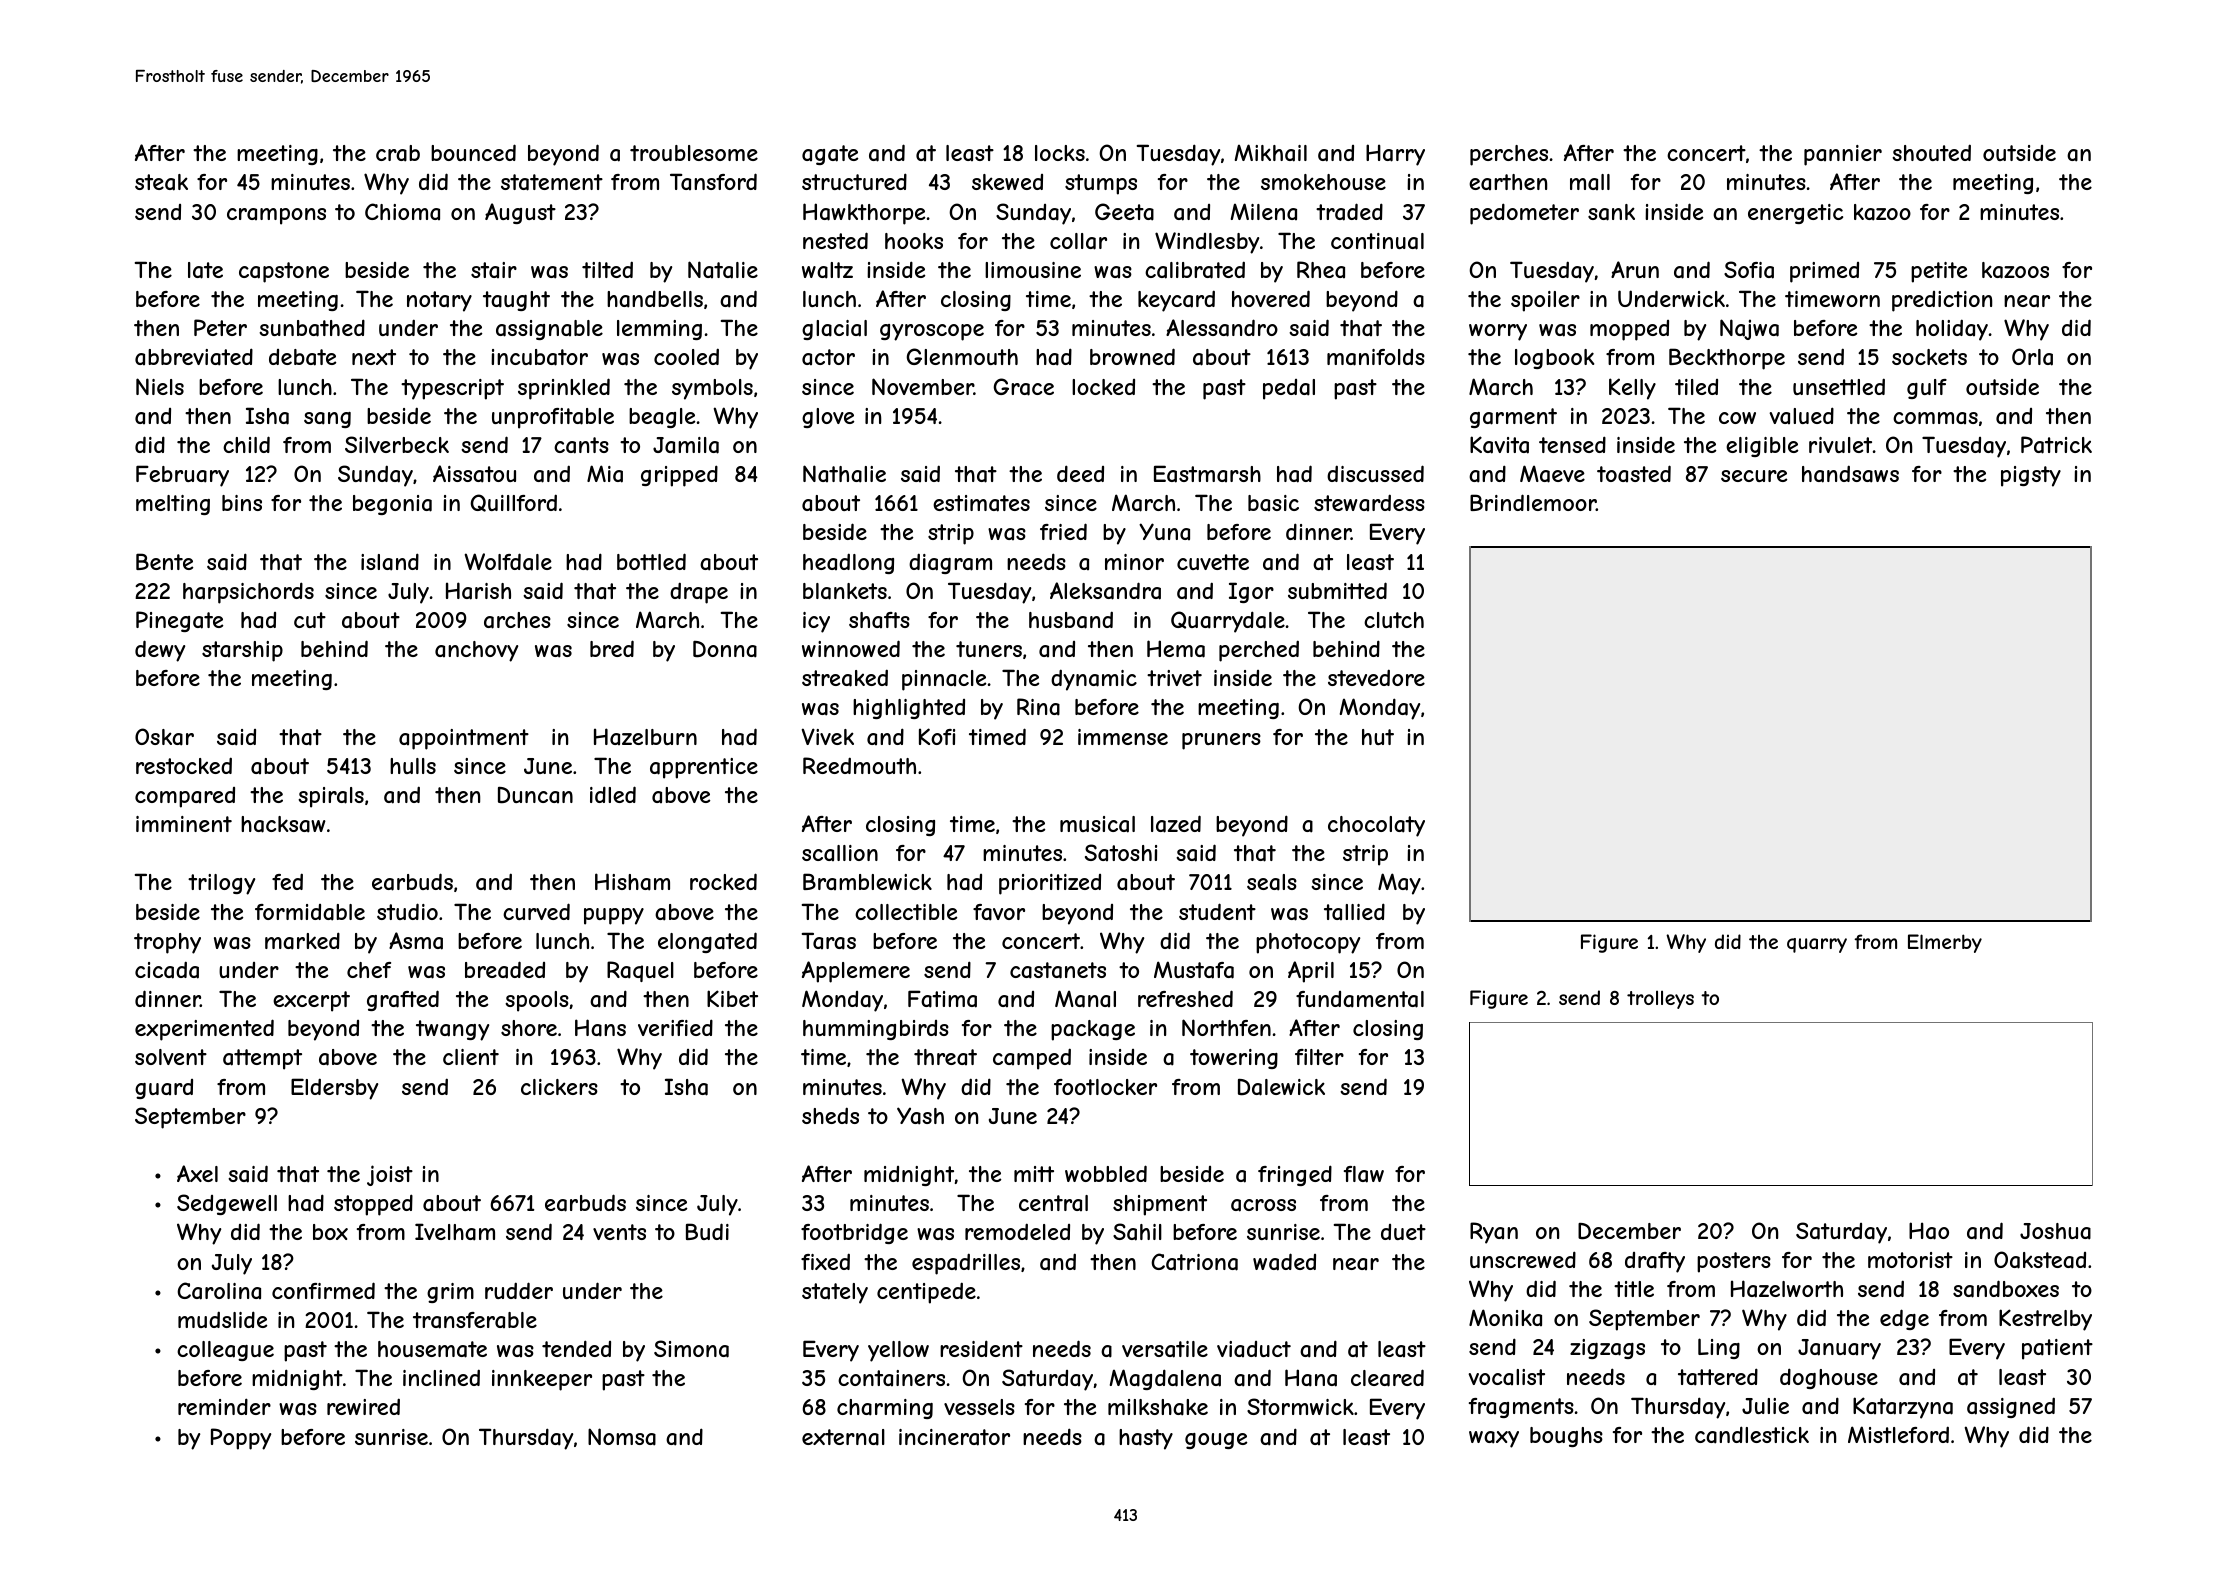  I want to click on package, so click(1093, 1030).
